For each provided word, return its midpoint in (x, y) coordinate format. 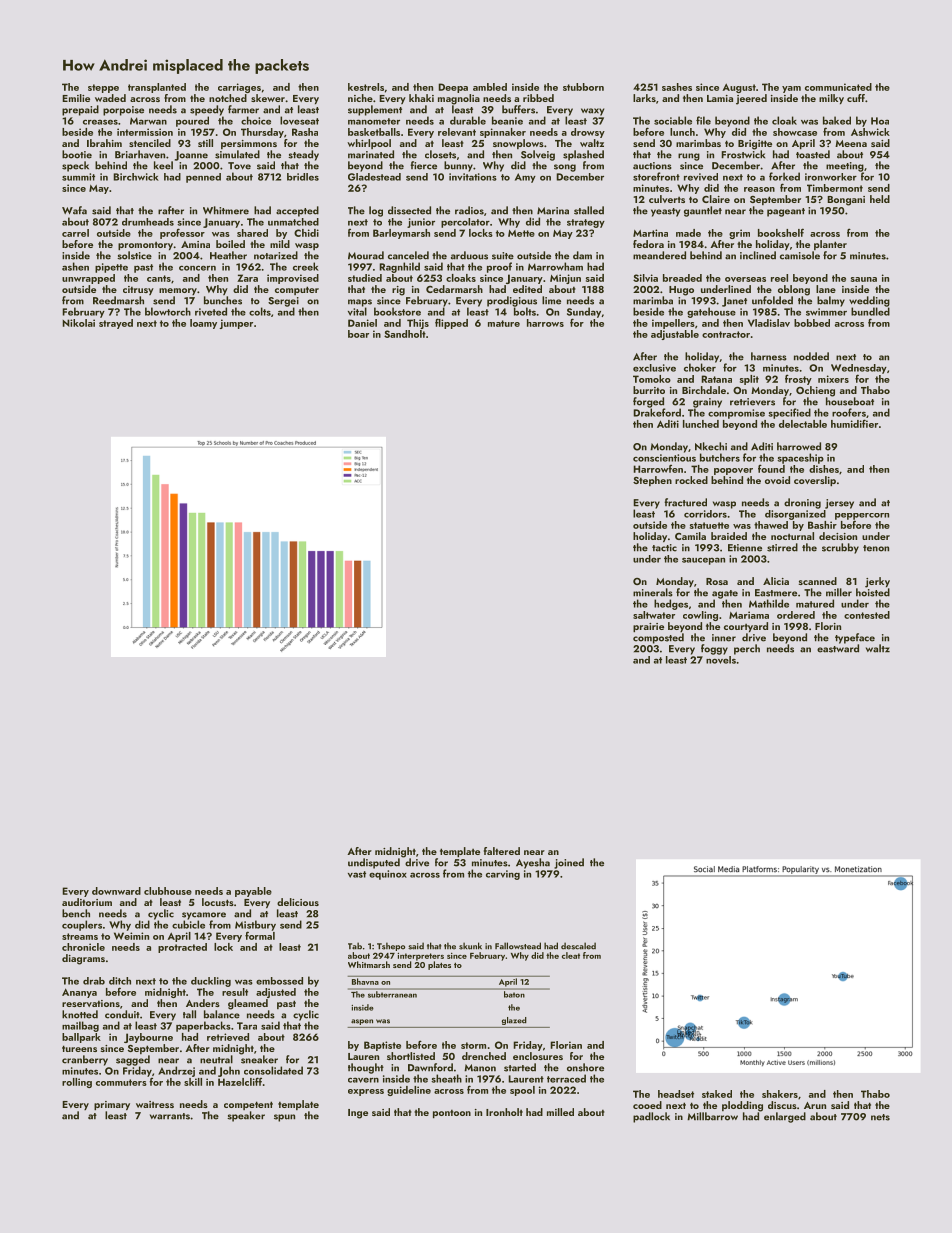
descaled (578, 946)
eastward (838, 648)
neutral (216, 1059)
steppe (103, 88)
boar (358, 334)
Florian (566, 1045)
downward (116, 891)
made (688, 233)
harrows (545, 323)
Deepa (453, 88)
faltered (502, 851)
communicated (838, 87)
